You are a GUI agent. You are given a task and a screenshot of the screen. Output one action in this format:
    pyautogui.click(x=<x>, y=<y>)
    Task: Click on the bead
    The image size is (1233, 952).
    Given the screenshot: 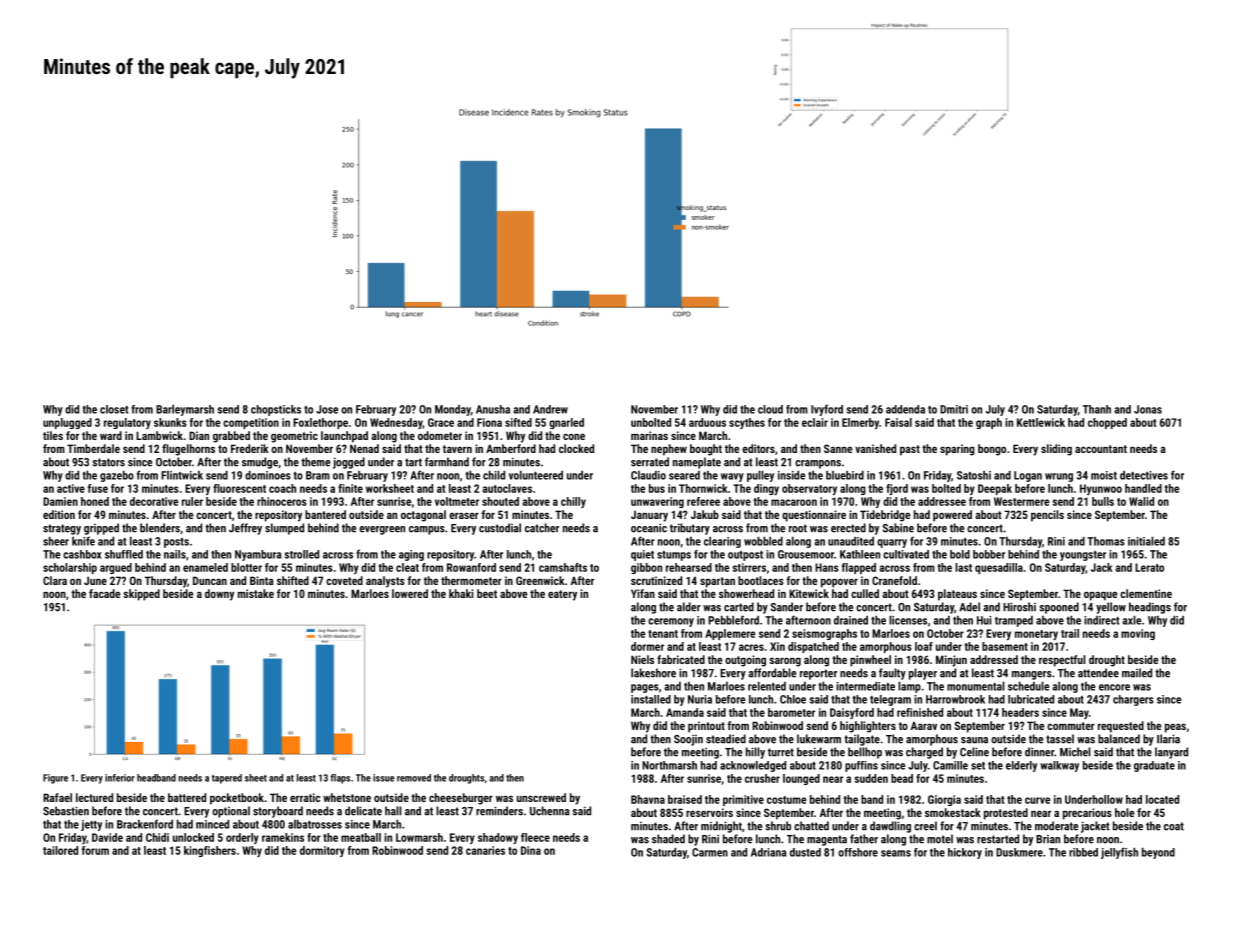 What is the action you would take?
    pyautogui.click(x=902, y=778)
